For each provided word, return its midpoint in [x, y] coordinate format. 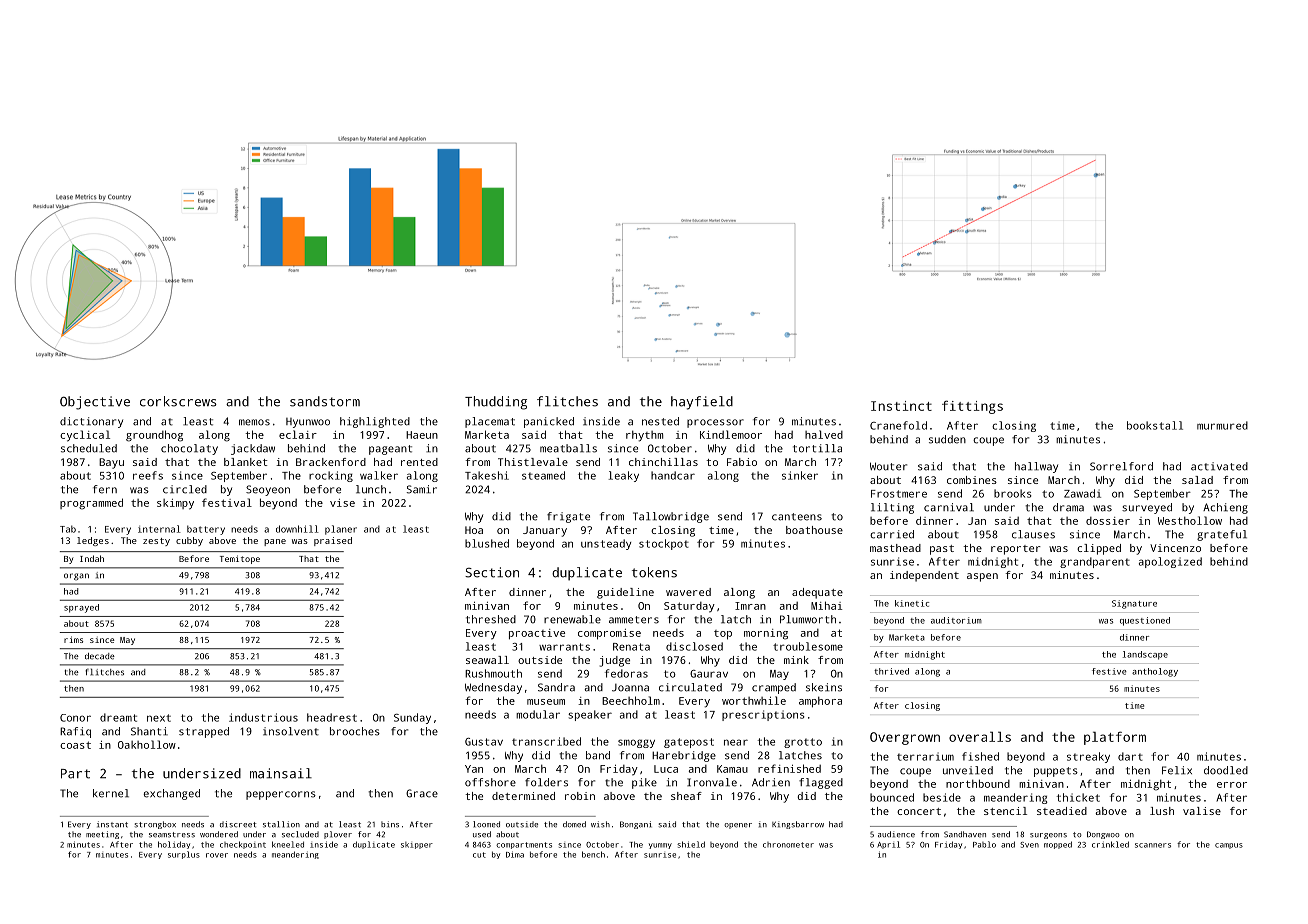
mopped [1058, 845]
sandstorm [325, 401]
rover [217, 855]
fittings [972, 407]
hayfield [702, 403]
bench [593, 854]
